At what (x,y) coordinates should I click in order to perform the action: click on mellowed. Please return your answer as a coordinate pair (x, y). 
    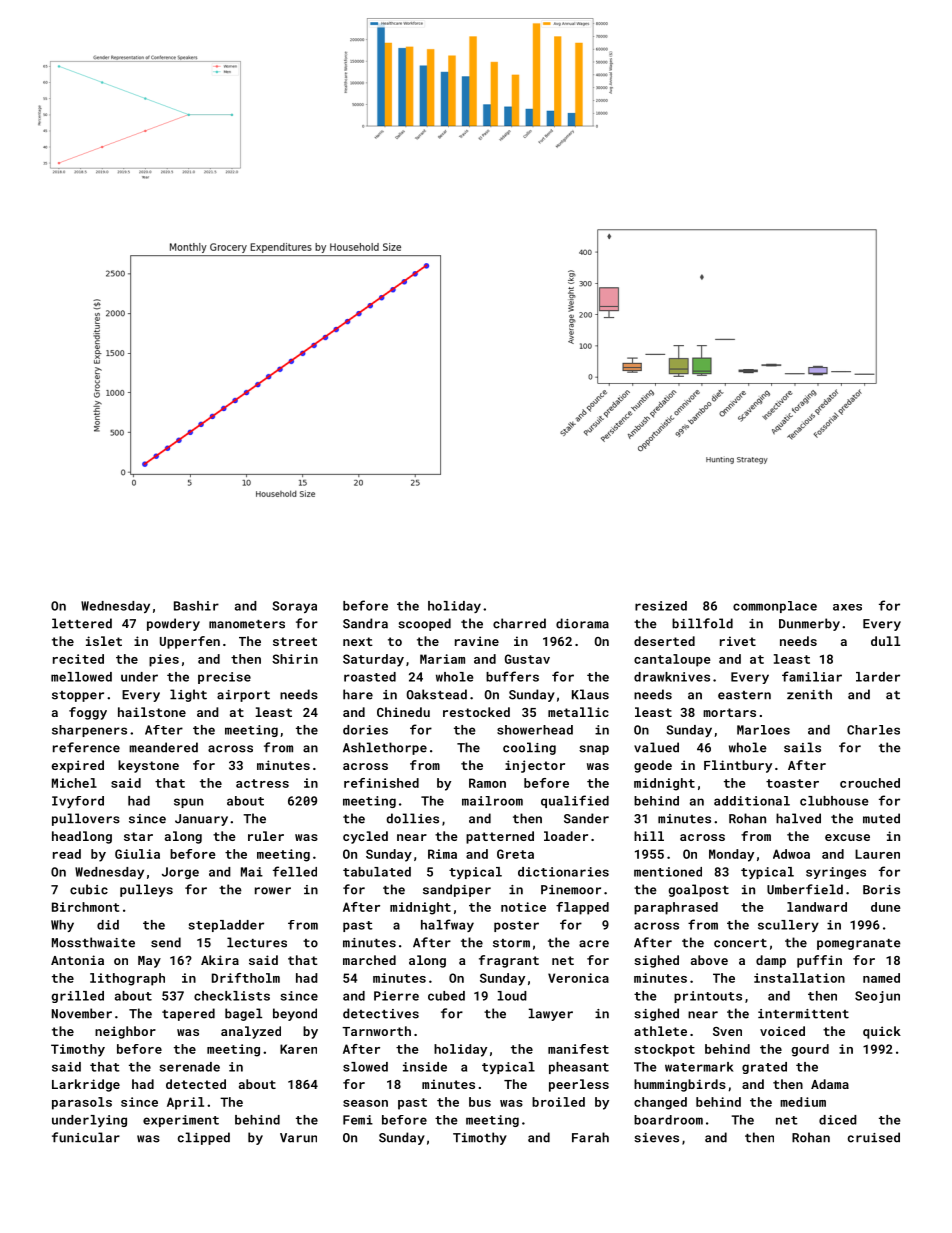
    Looking at the image, I should click on (81, 677).
